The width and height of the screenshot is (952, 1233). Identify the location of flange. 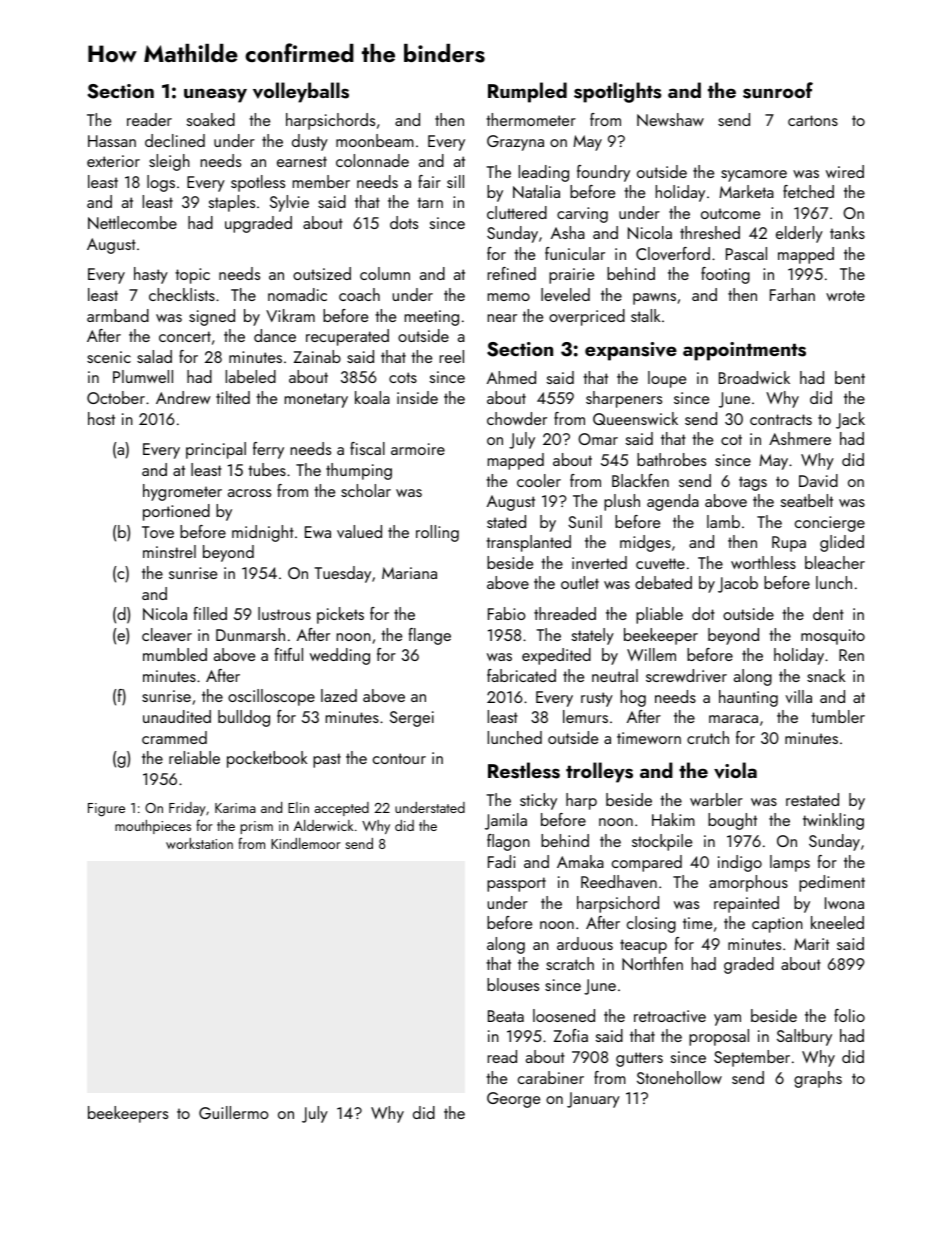
(430, 636).
